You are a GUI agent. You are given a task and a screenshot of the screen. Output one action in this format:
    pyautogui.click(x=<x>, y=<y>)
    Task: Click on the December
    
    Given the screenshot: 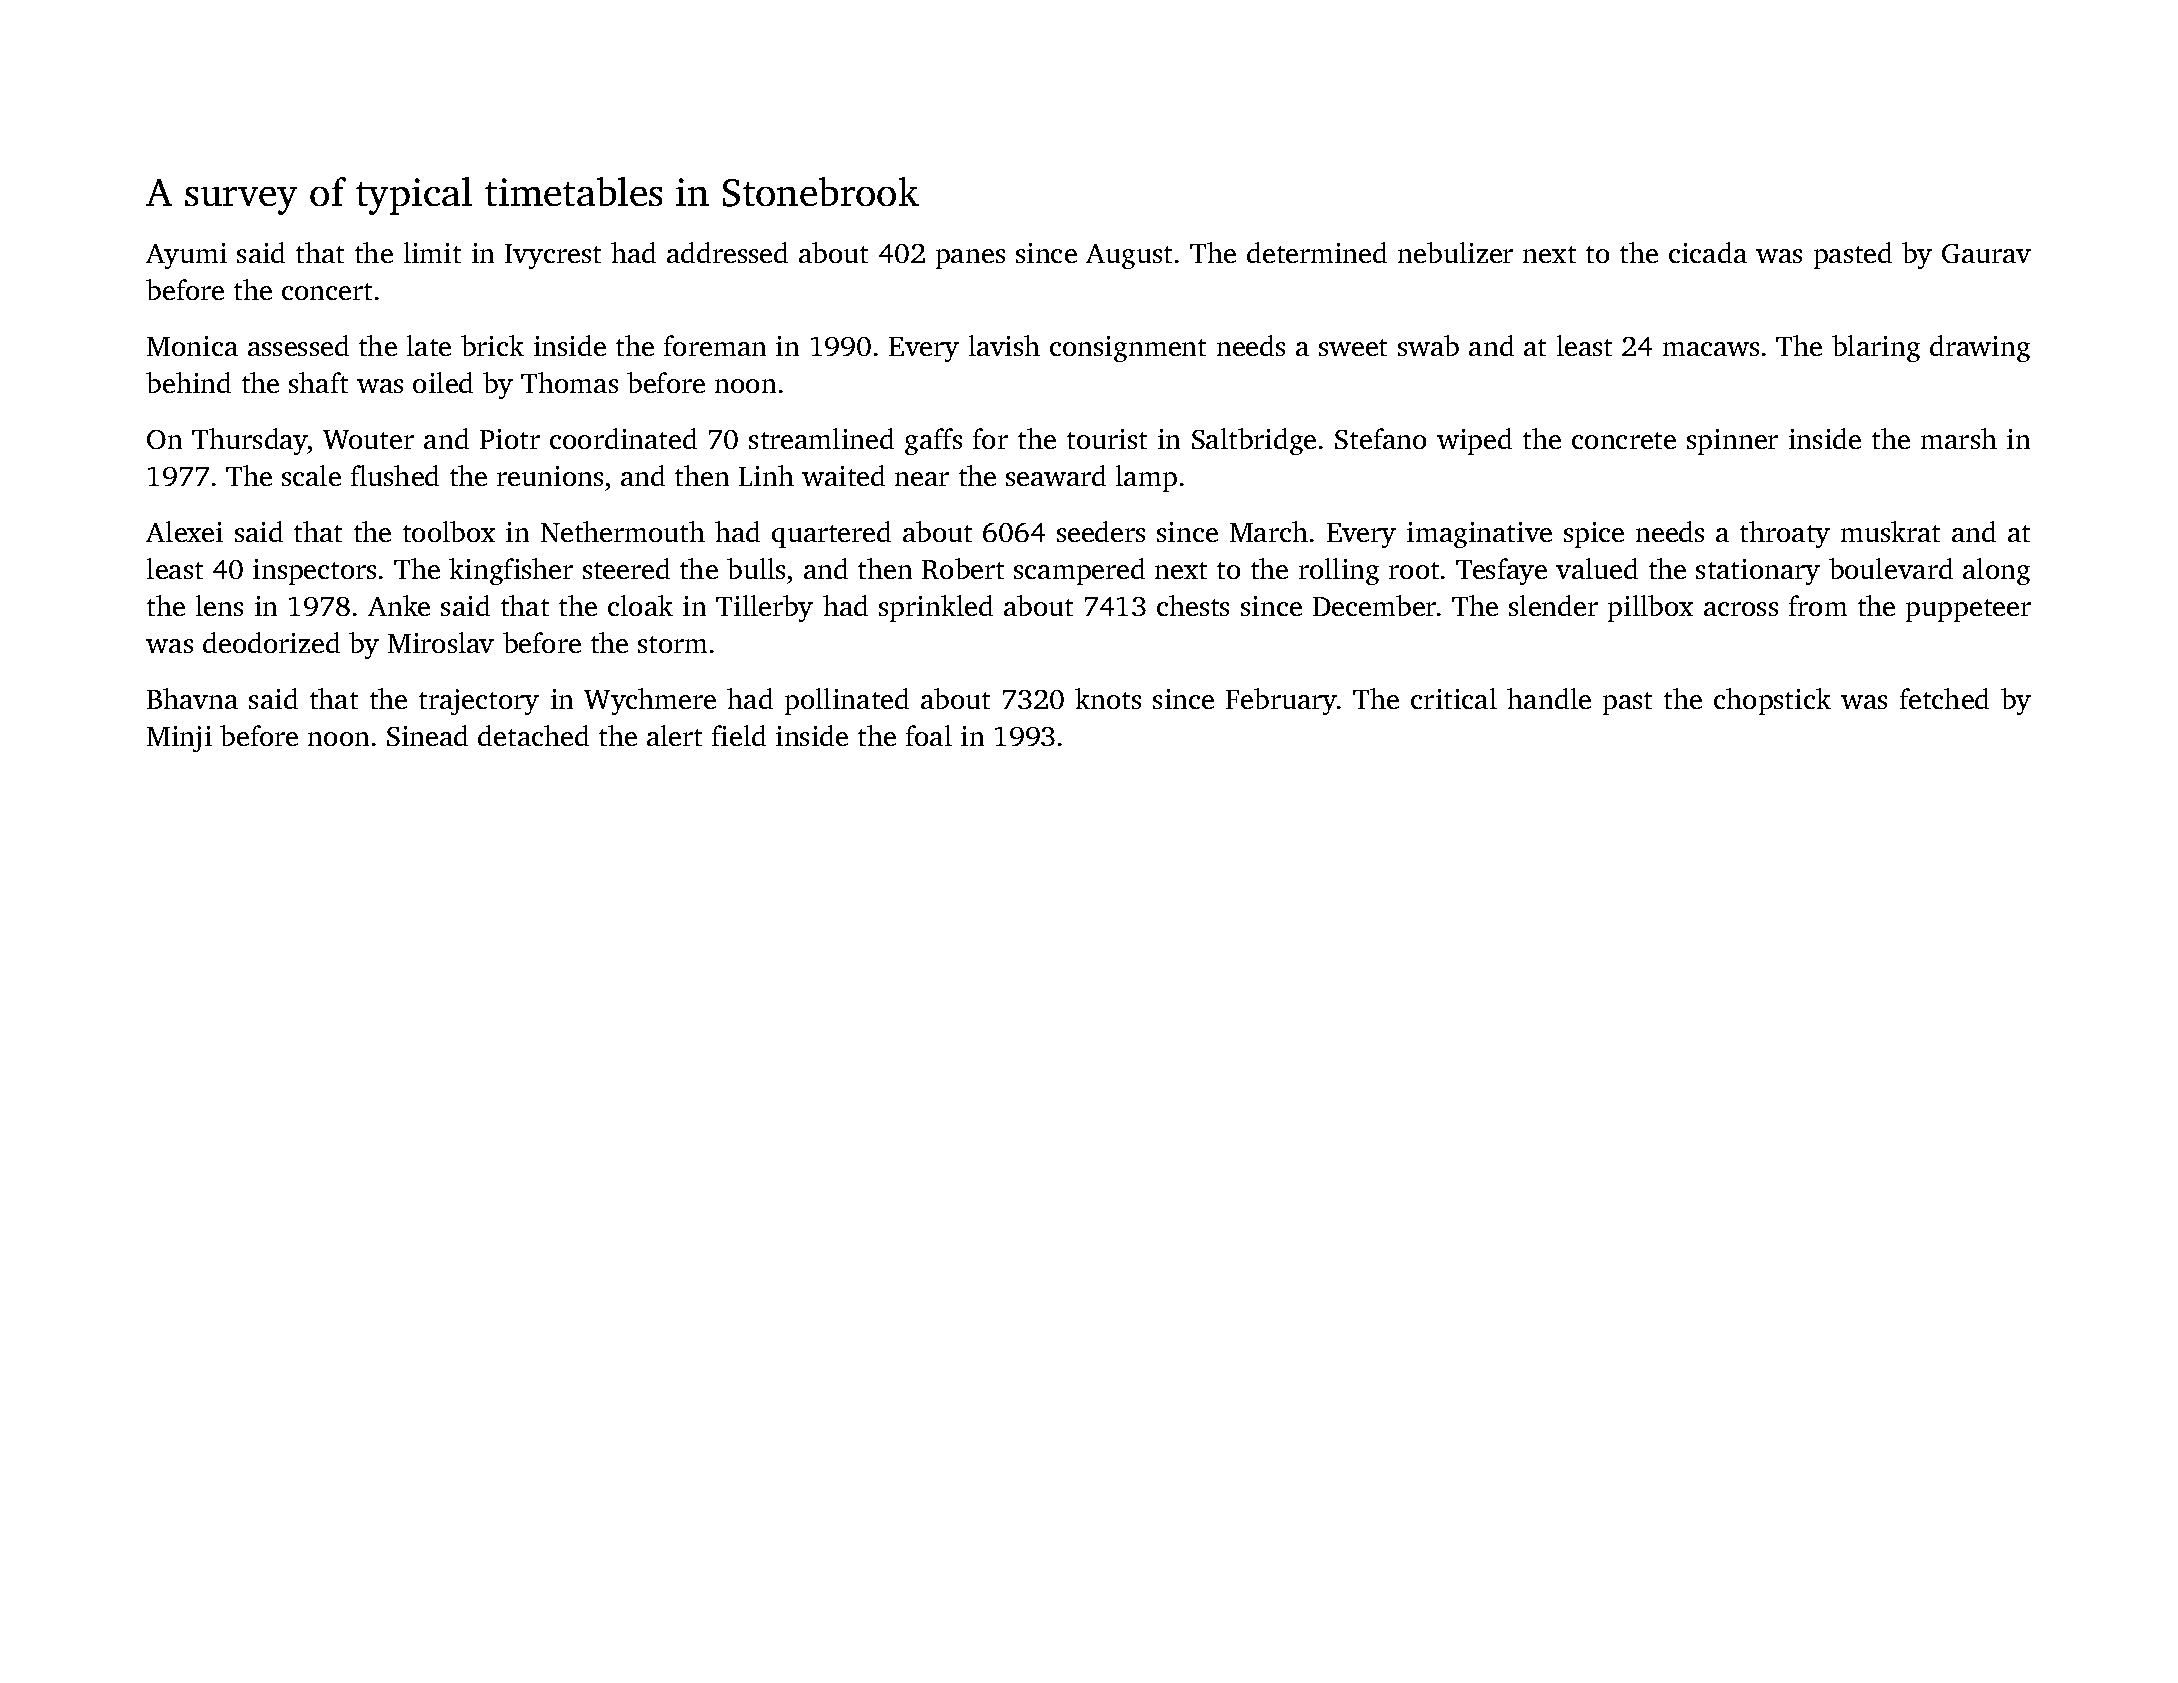 What is the action you would take?
    pyautogui.click(x=1374, y=605)
